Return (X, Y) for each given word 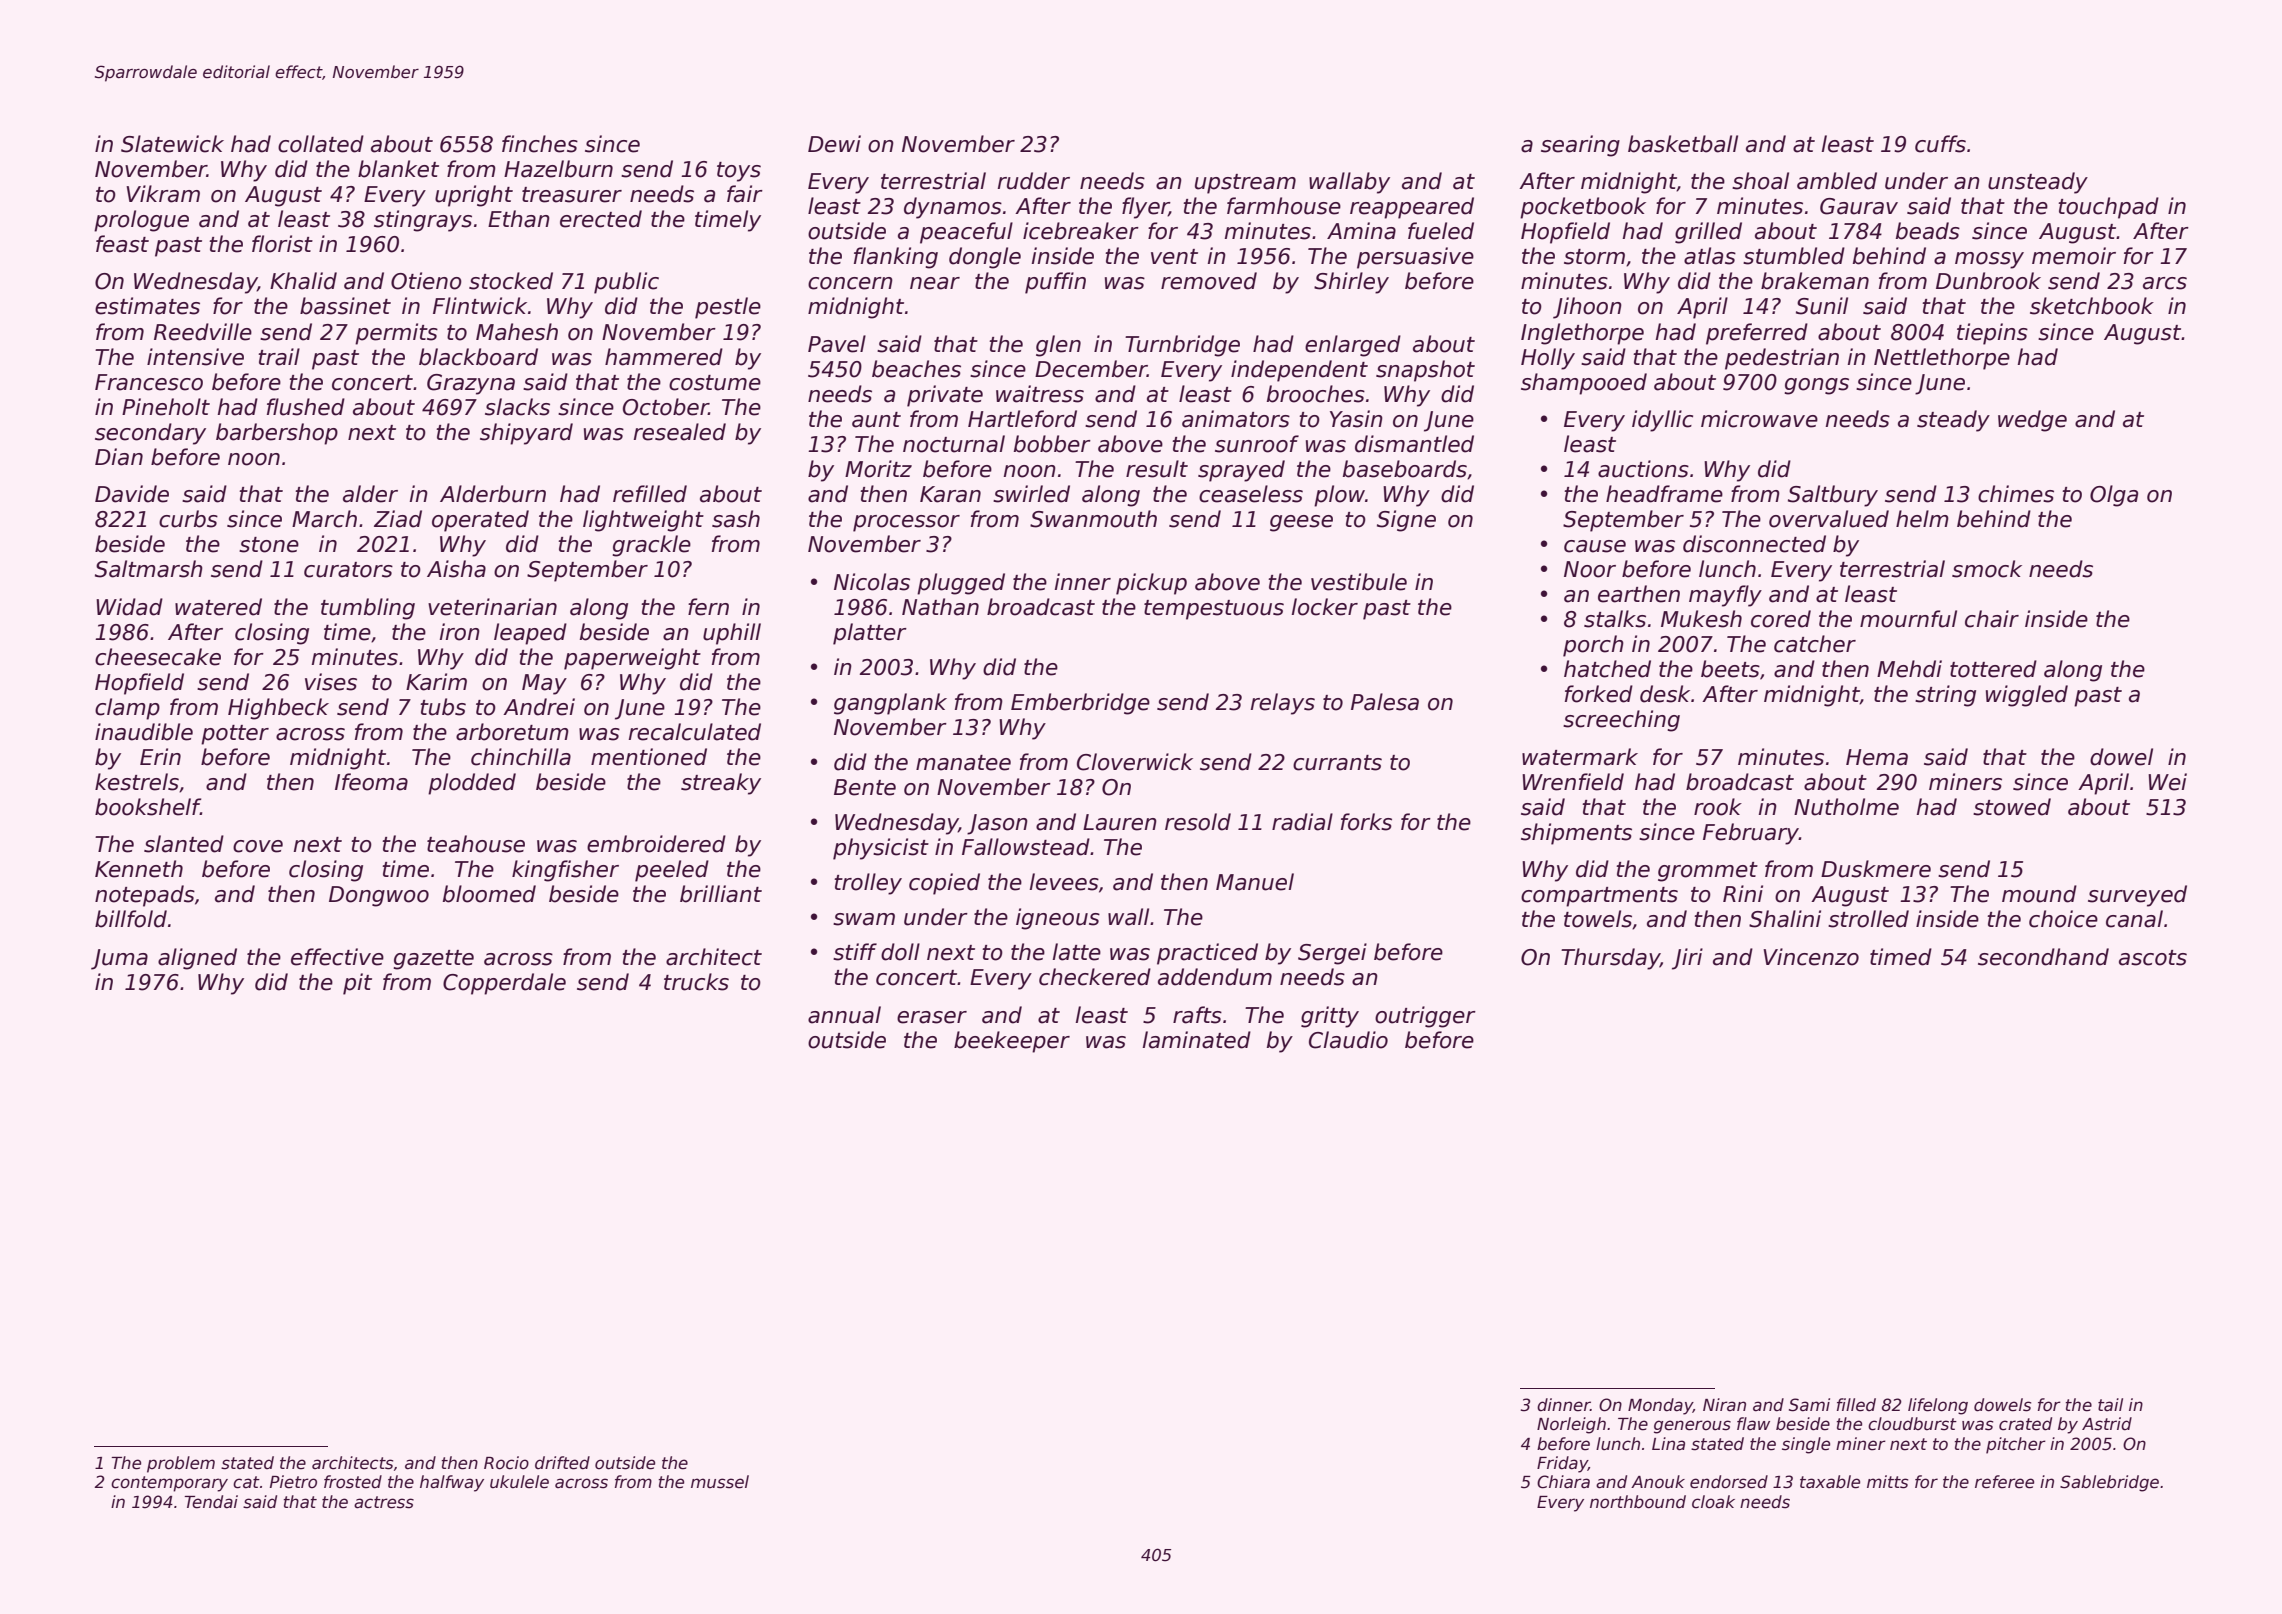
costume (715, 383)
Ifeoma (371, 782)
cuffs (1940, 144)
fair (745, 194)
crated (2025, 1424)
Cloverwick (1135, 762)
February (1751, 834)
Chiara (1563, 1482)
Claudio (1348, 1040)
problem (181, 1464)
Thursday (1610, 959)
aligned (197, 959)
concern (850, 283)
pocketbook (1583, 208)
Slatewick (172, 144)
